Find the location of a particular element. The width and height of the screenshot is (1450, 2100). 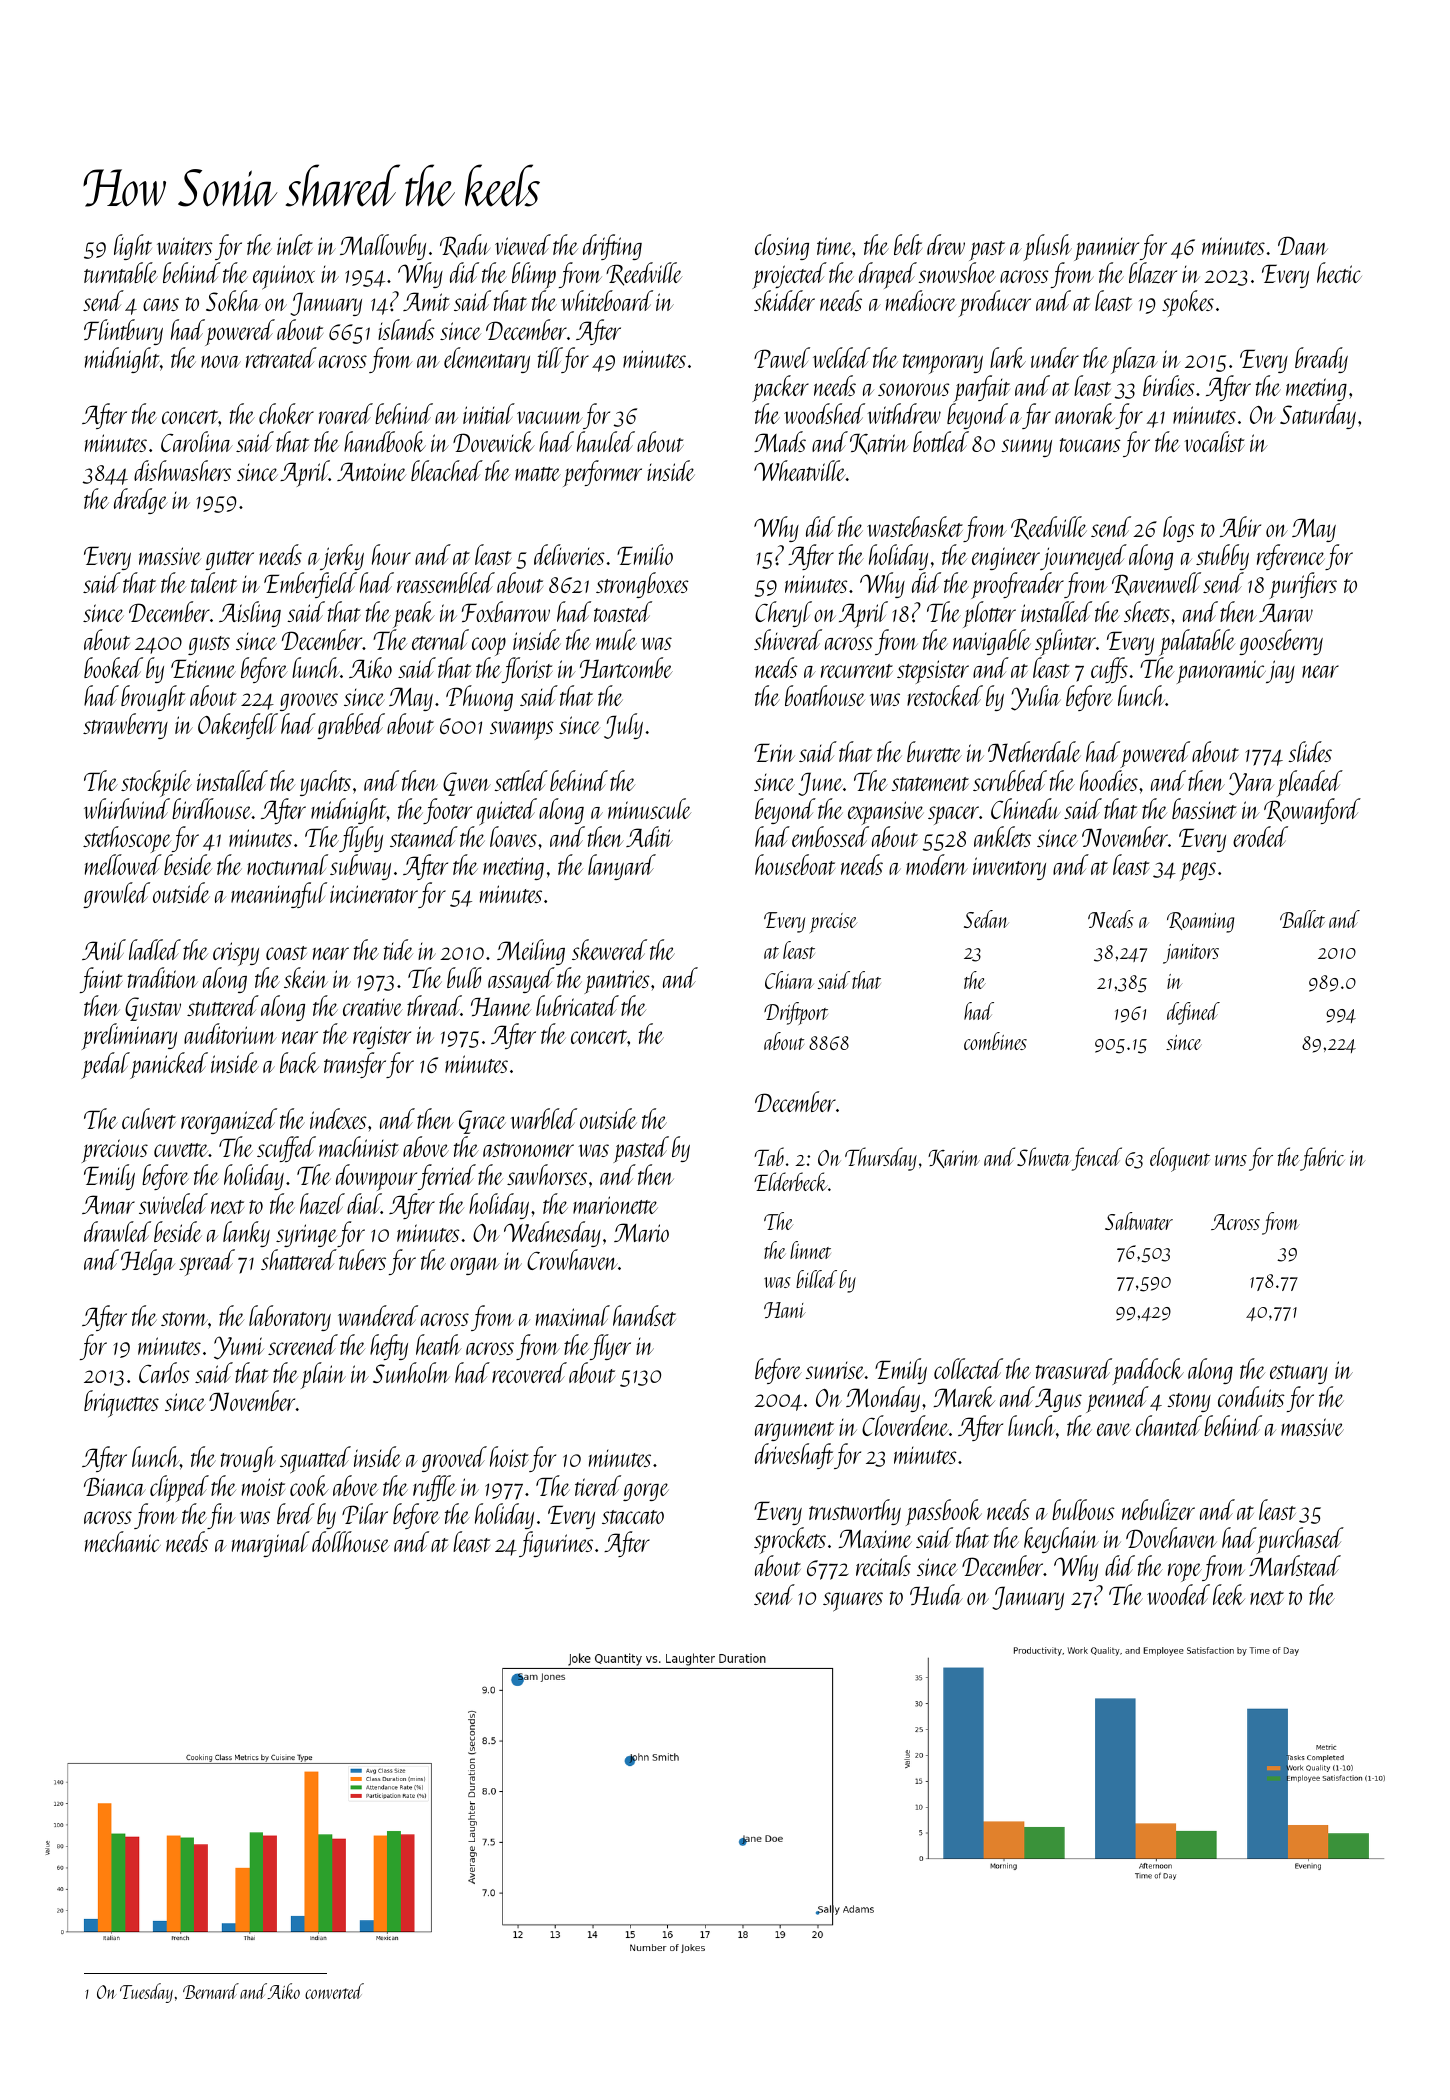

logs is located at coordinates (1179, 529).
